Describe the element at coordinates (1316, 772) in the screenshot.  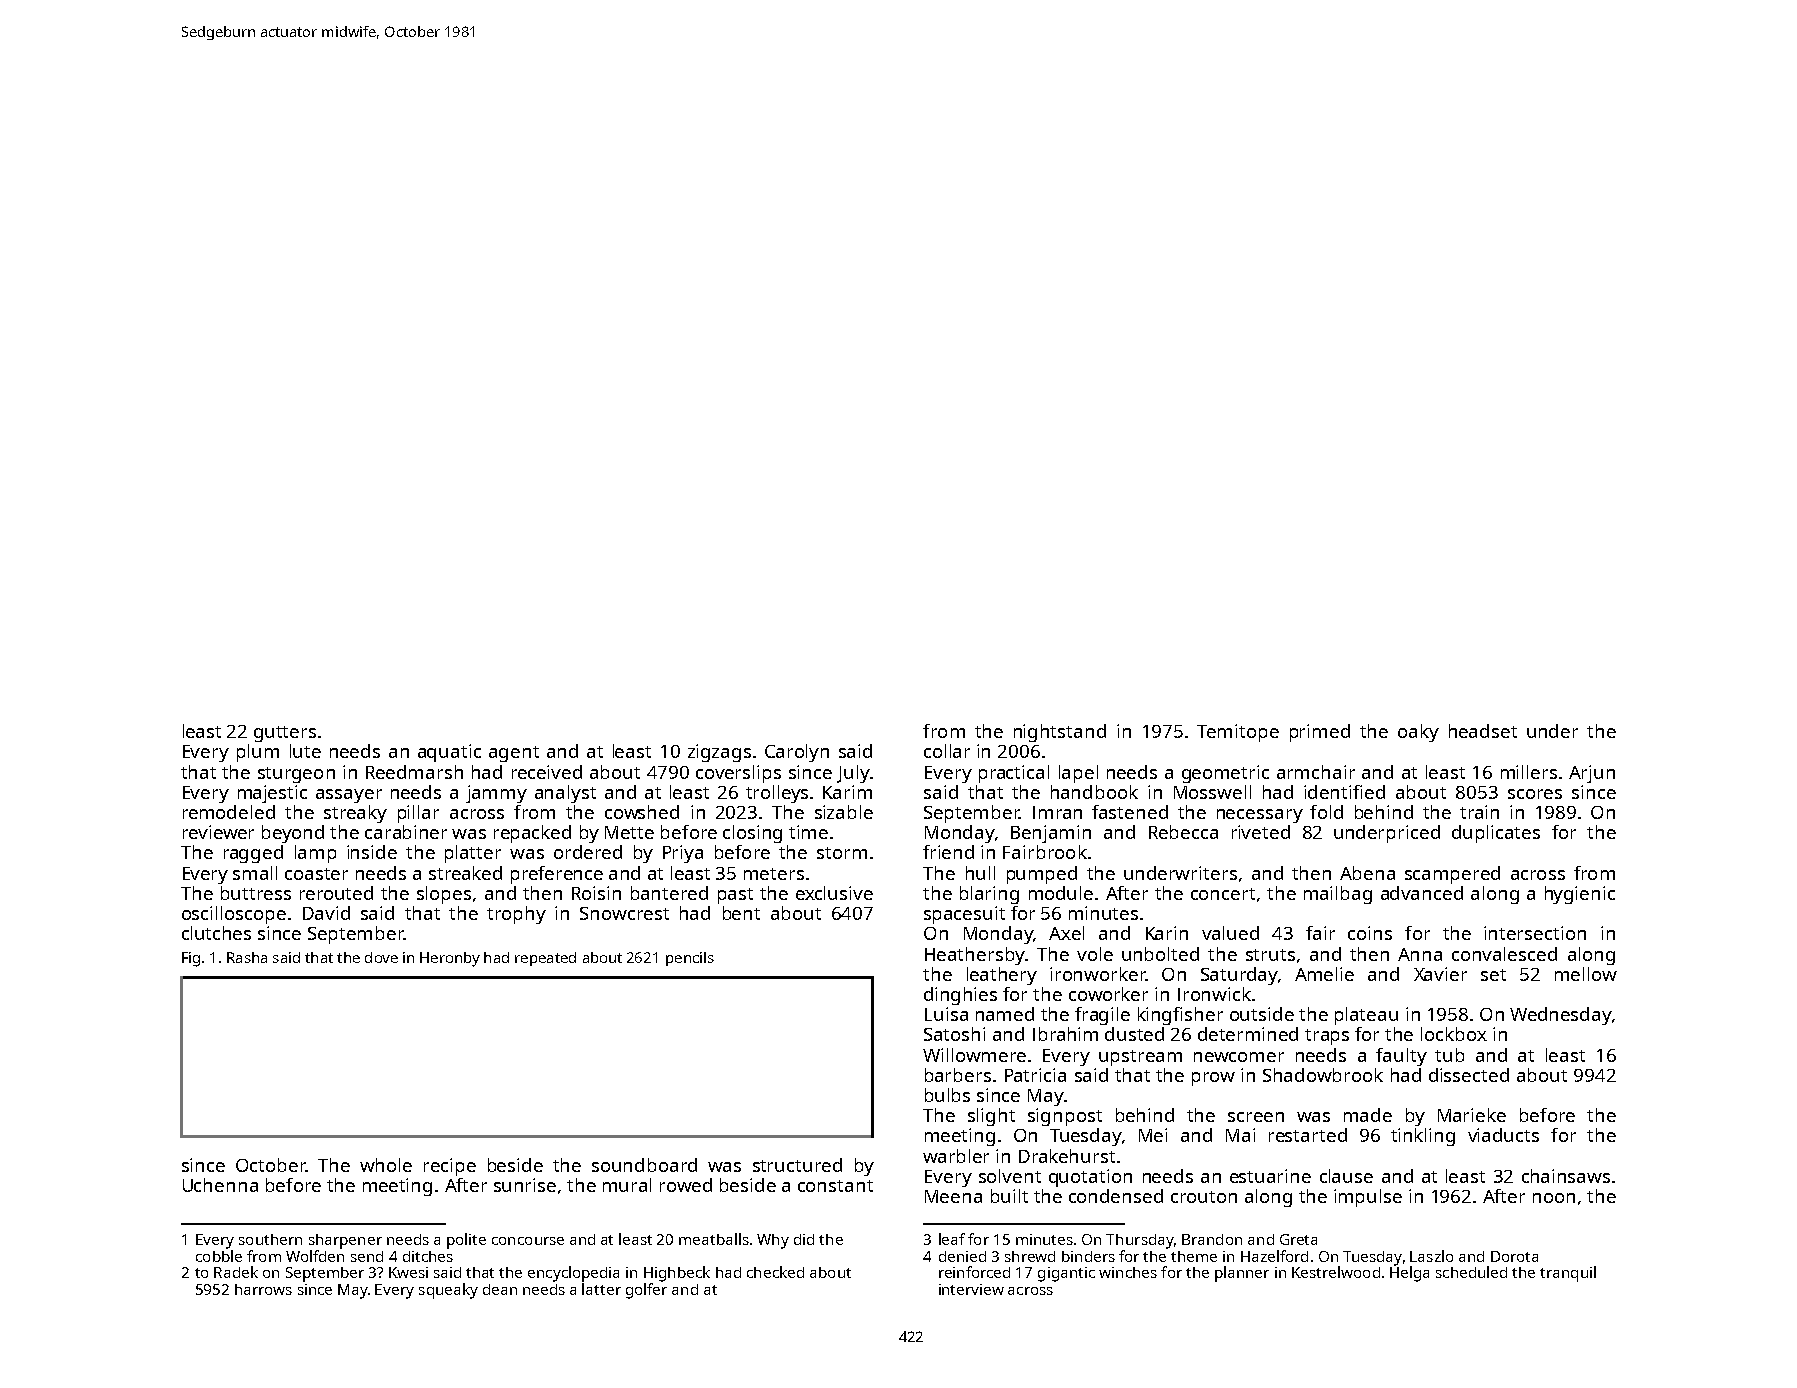
I see `armchair` at that location.
